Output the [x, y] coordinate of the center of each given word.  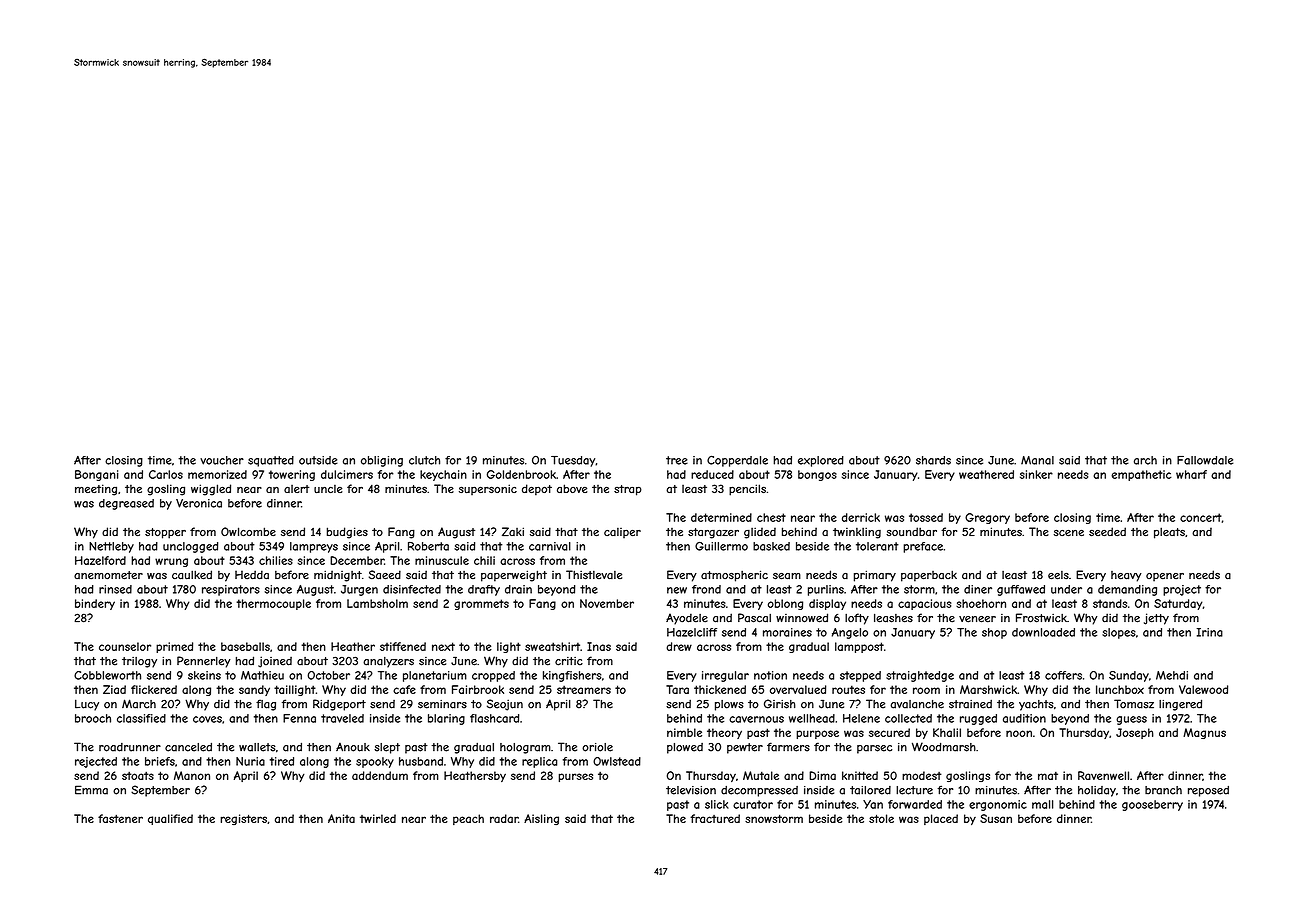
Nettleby [111, 547]
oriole [597, 747]
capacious [925, 604]
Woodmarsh [944, 747]
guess [1131, 720]
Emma [91, 790]
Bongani [97, 475]
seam [787, 576]
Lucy [87, 705]
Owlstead [617, 761]
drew [679, 646]
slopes [1119, 633]
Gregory [987, 518]
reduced [712, 474]
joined [275, 662]
